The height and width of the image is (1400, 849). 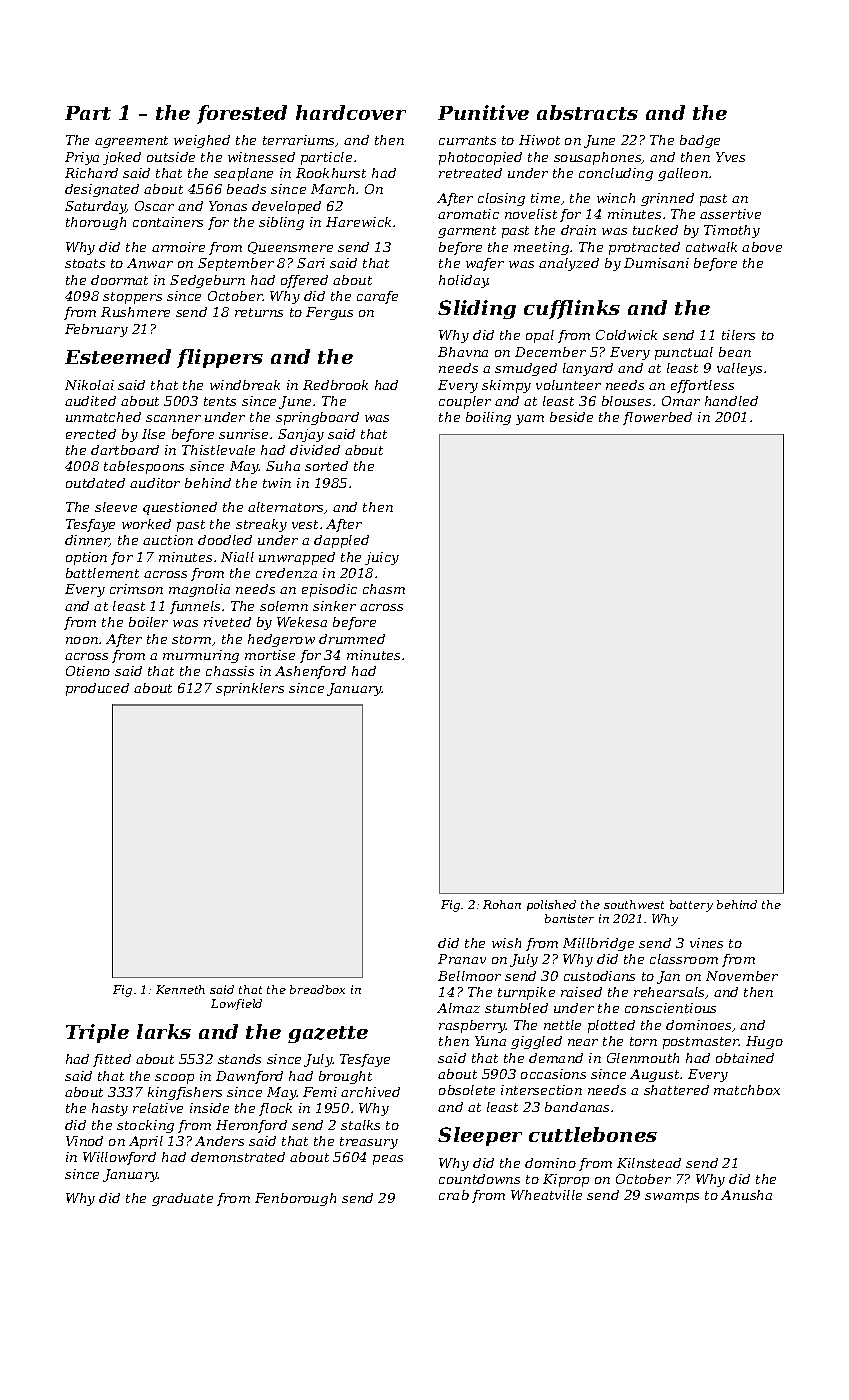 What do you see at coordinates (180, 989) in the image?
I see `Kenneth` at bounding box center [180, 989].
